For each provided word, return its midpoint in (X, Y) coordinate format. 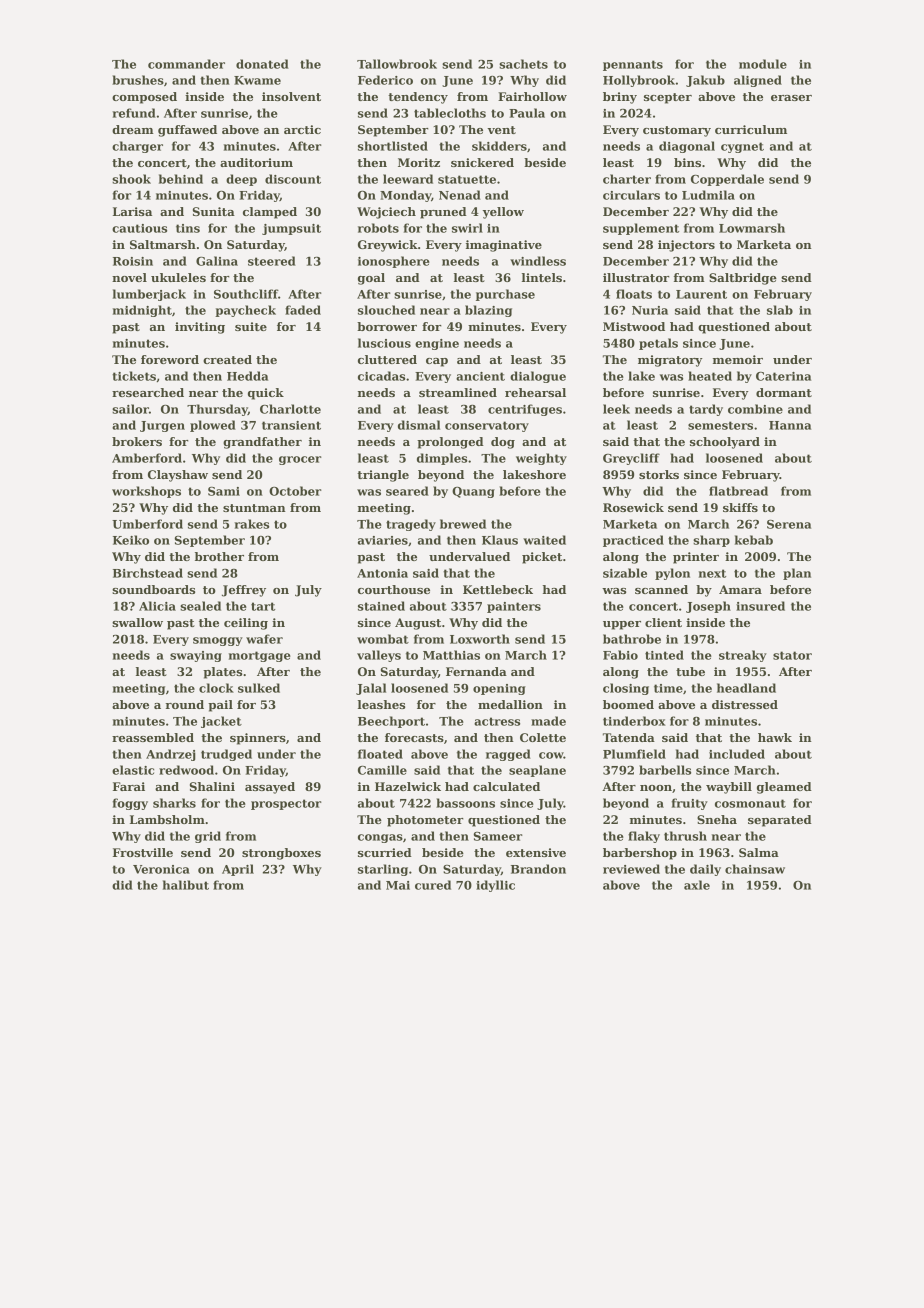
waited (544, 540)
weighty (541, 459)
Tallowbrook (397, 64)
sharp (711, 541)
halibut (186, 885)
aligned (758, 81)
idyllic (495, 886)
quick (266, 394)
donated (262, 64)
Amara (740, 589)
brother (219, 556)
